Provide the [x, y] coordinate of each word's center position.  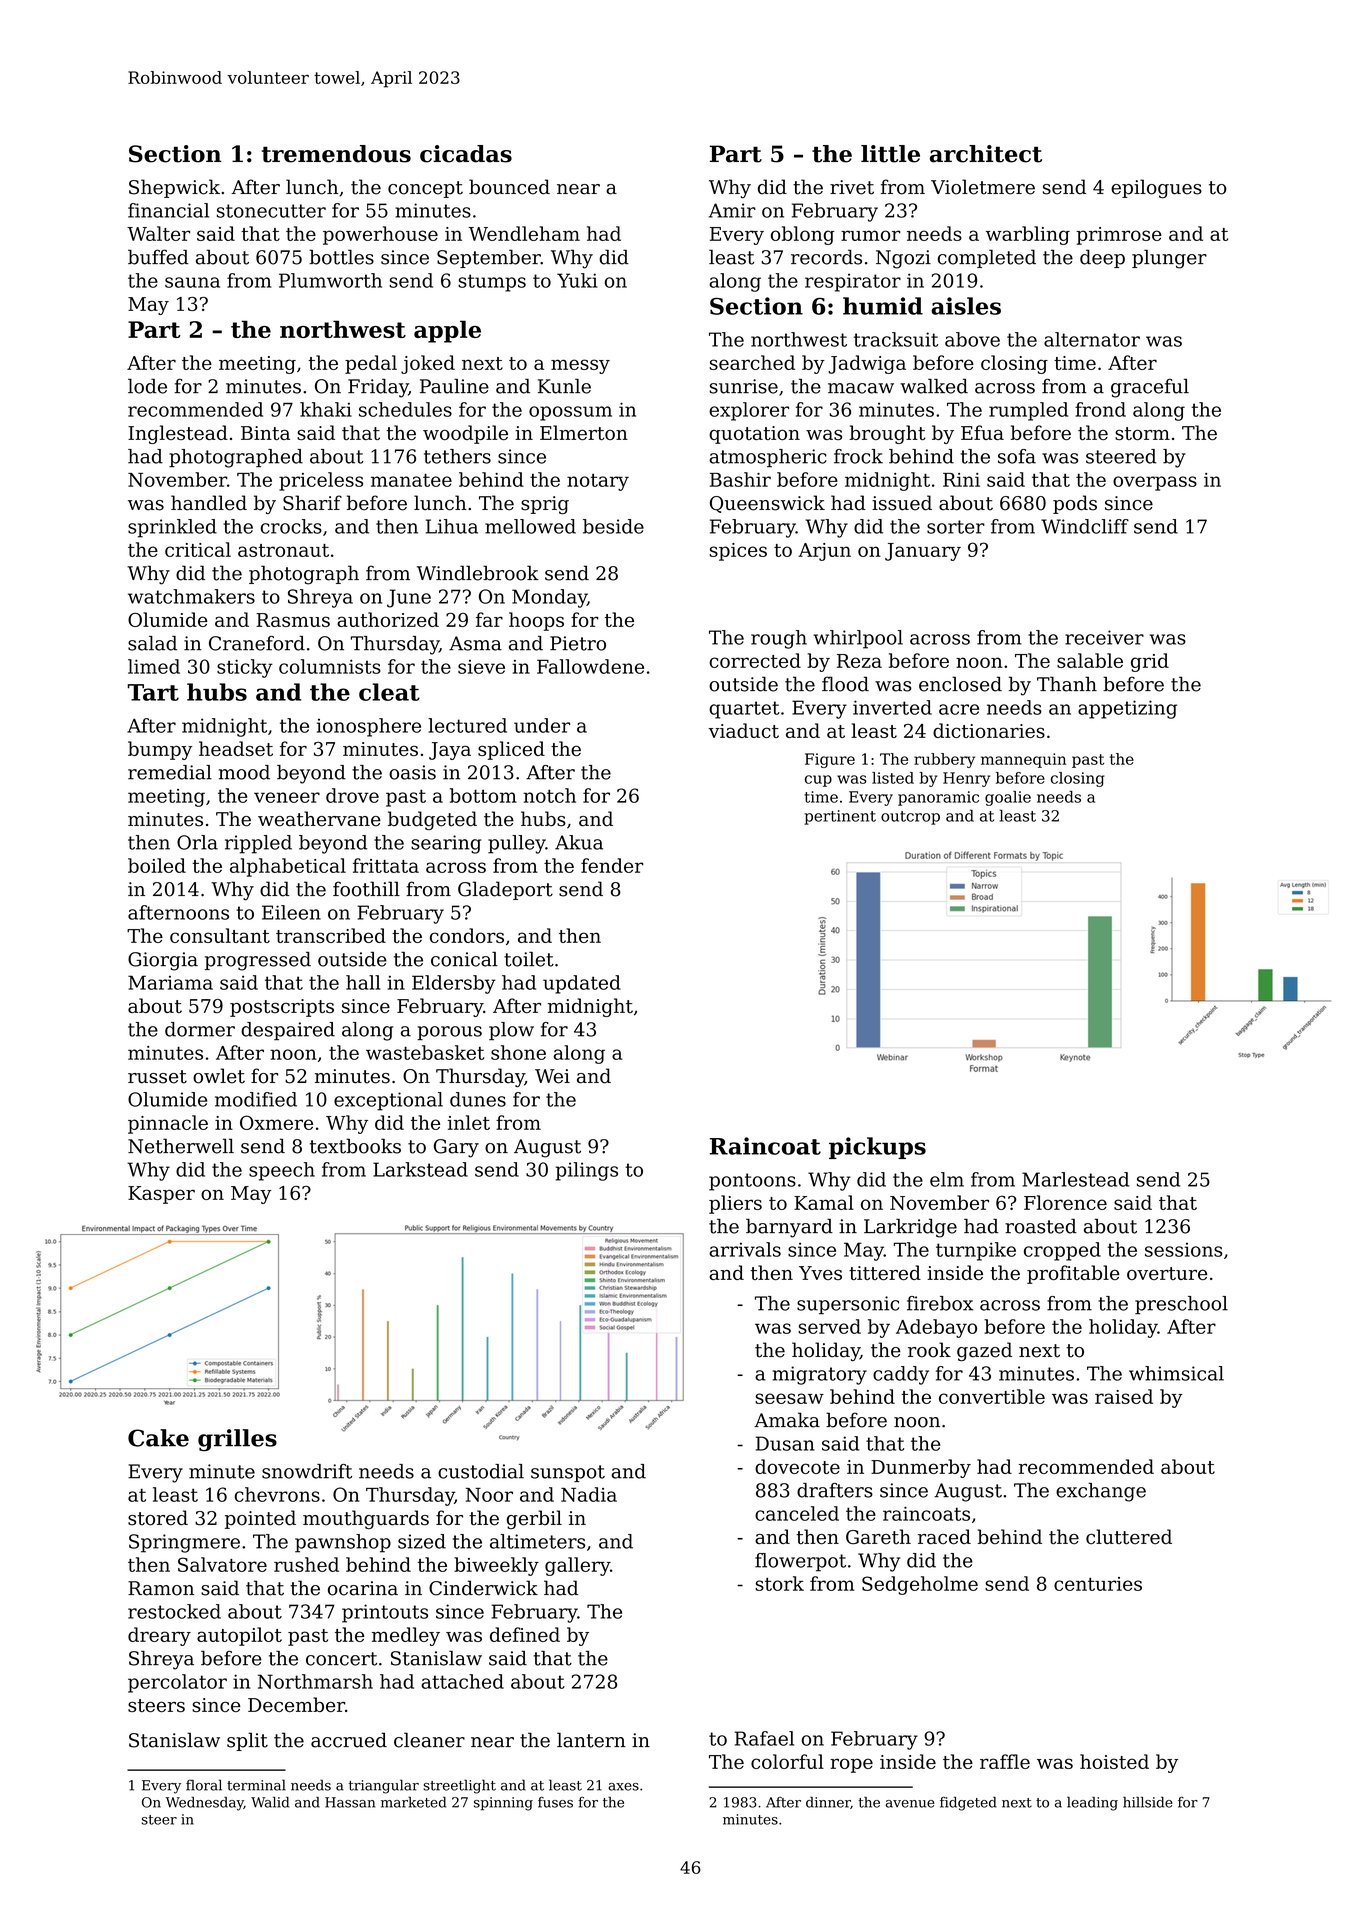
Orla [197, 842]
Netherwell [181, 1146]
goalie [1008, 798]
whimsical [1176, 1373]
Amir [732, 210]
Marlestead [1075, 1179]
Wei [552, 1076]
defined [525, 1634]
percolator [177, 1683]
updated [582, 984]
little [890, 154]
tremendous [336, 154]
